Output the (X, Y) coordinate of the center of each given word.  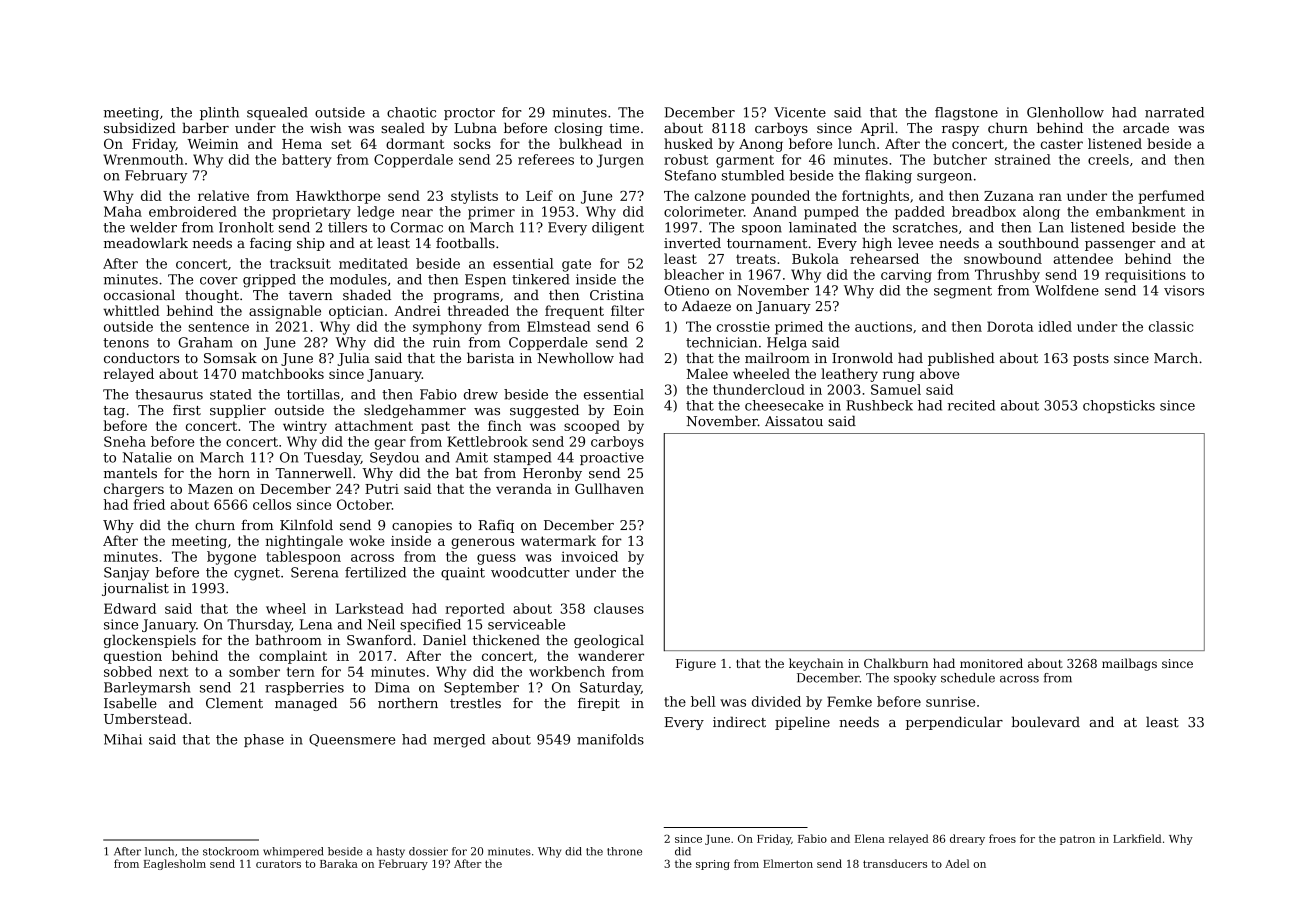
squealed (277, 113)
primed (799, 328)
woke (367, 540)
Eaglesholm (174, 864)
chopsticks (1119, 406)
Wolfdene (1067, 290)
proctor (469, 114)
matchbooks (283, 373)
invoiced (589, 556)
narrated (1174, 112)
